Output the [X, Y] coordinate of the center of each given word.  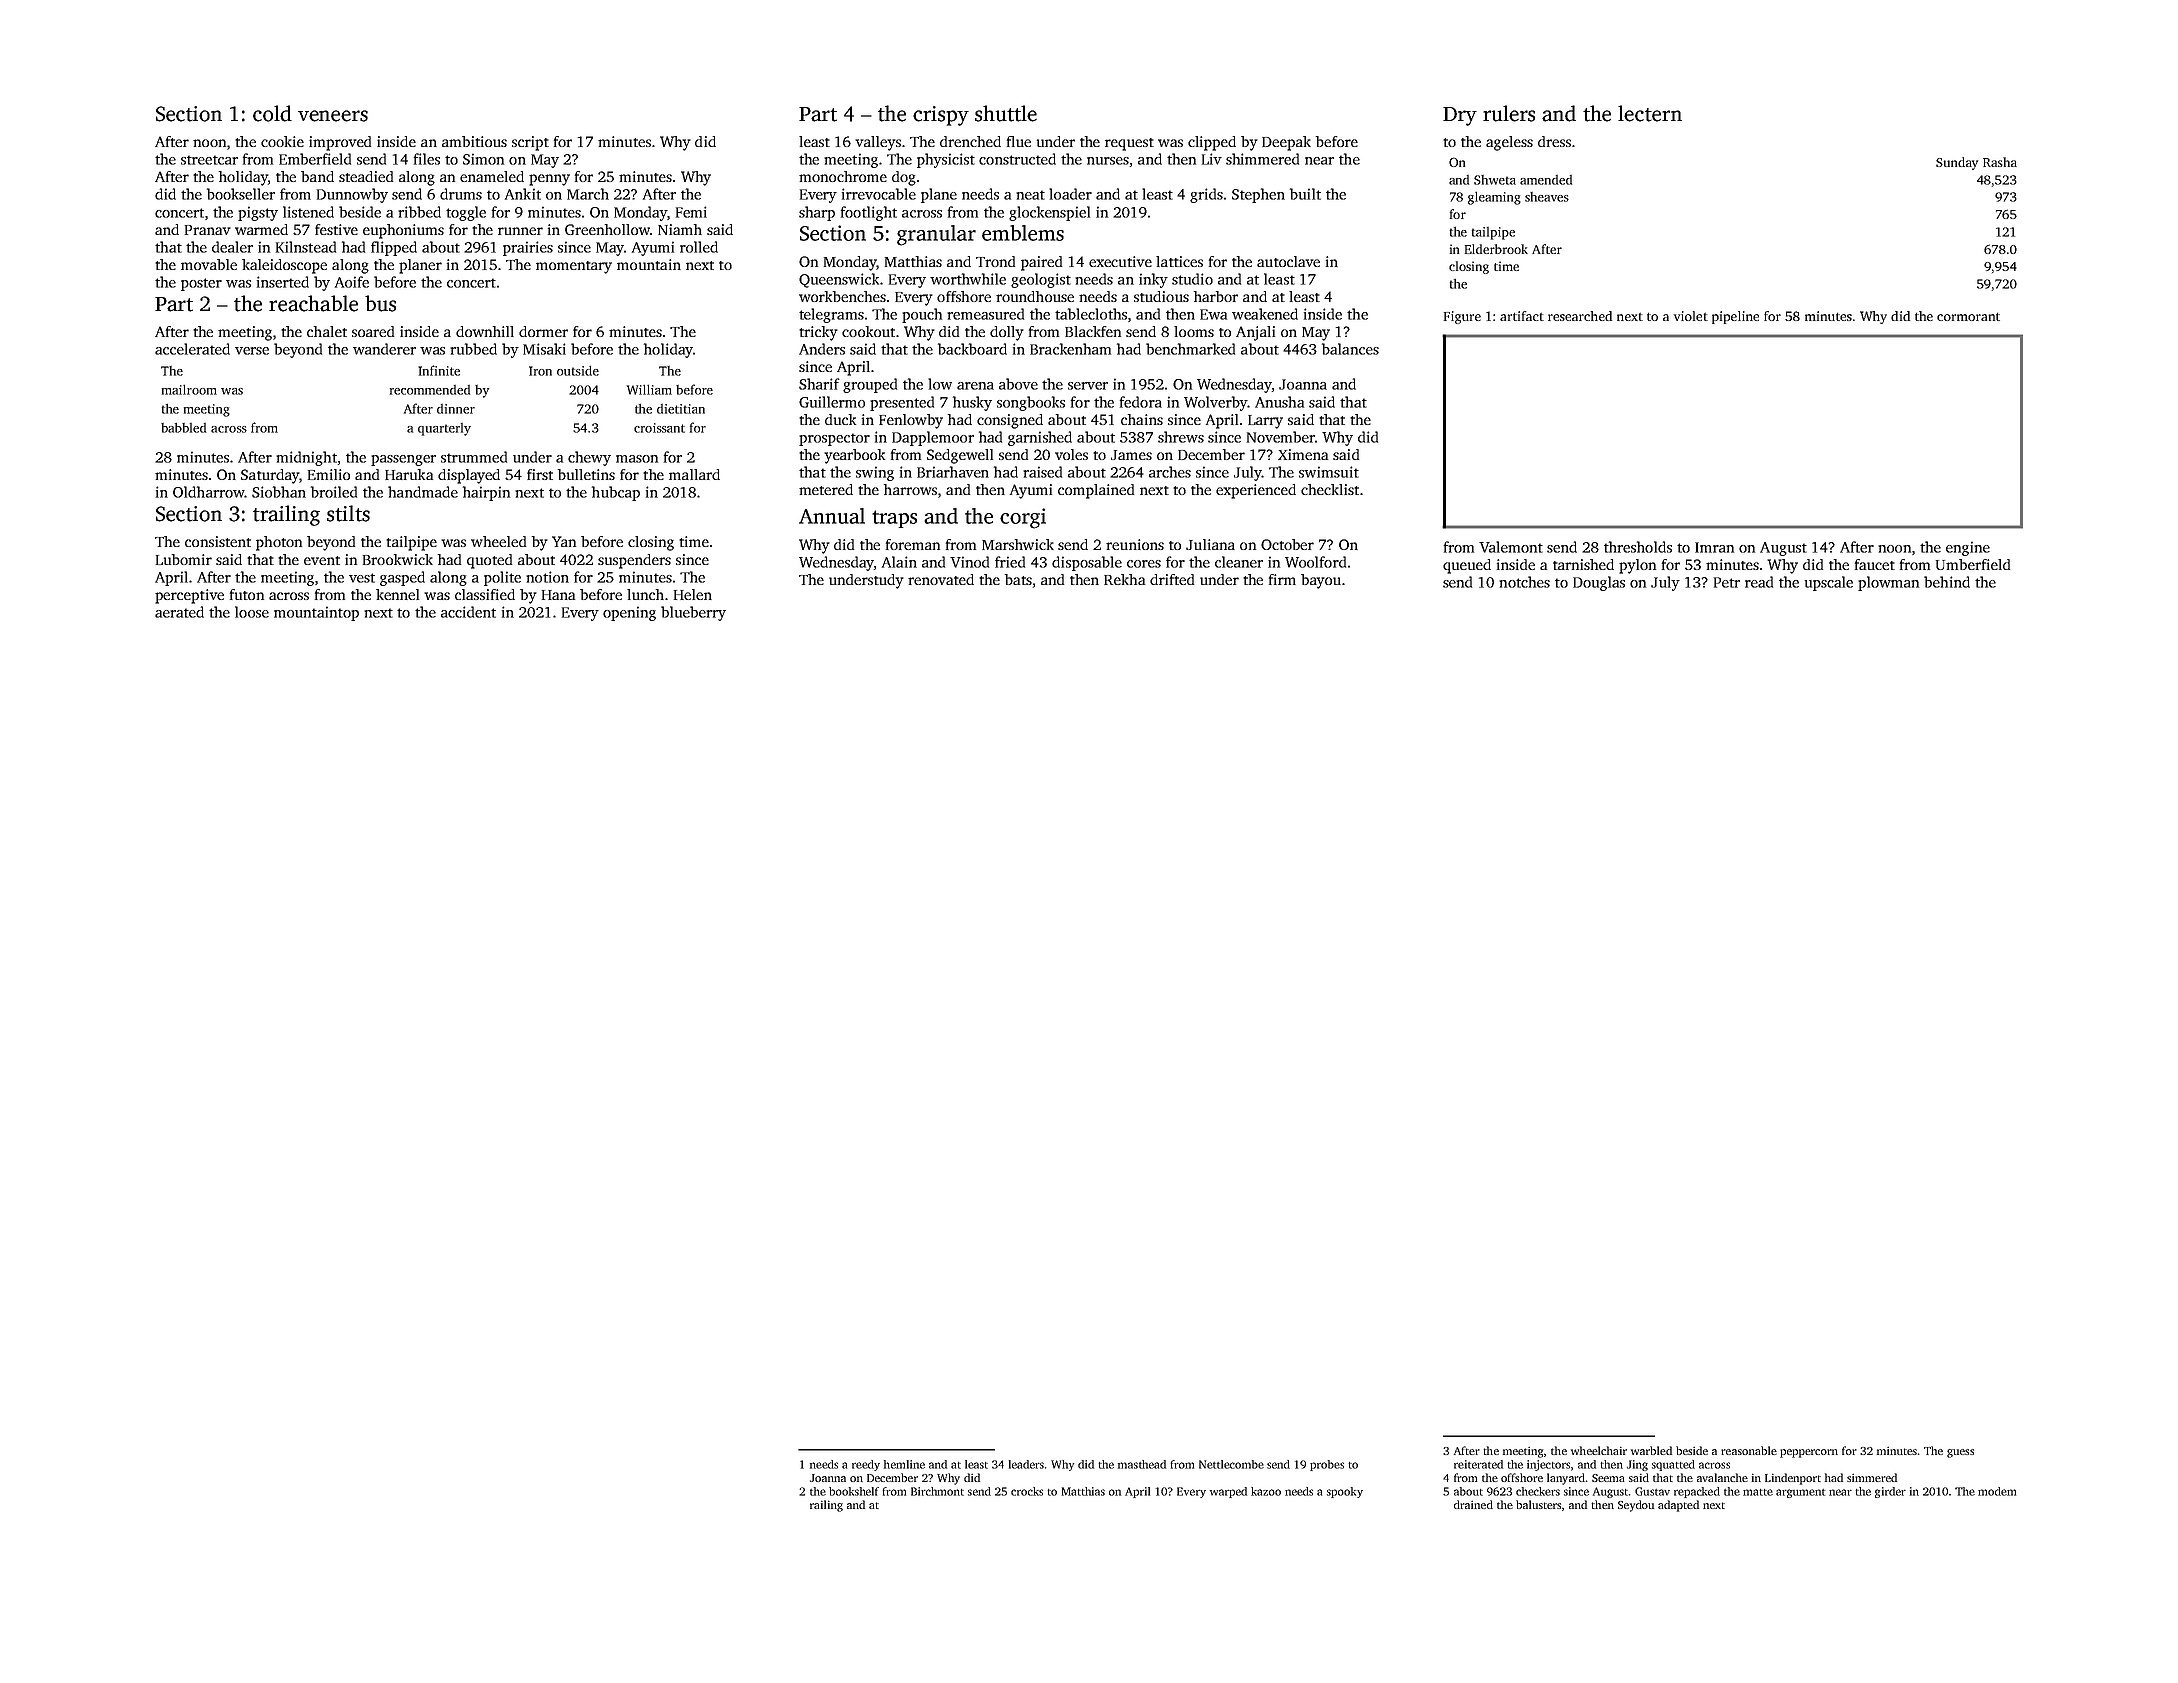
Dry [1460, 116]
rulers [1509, 113]
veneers [333, 116]
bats [1018, 579]
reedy [866, 1465]
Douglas [1599, 583]
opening [629, 613]
